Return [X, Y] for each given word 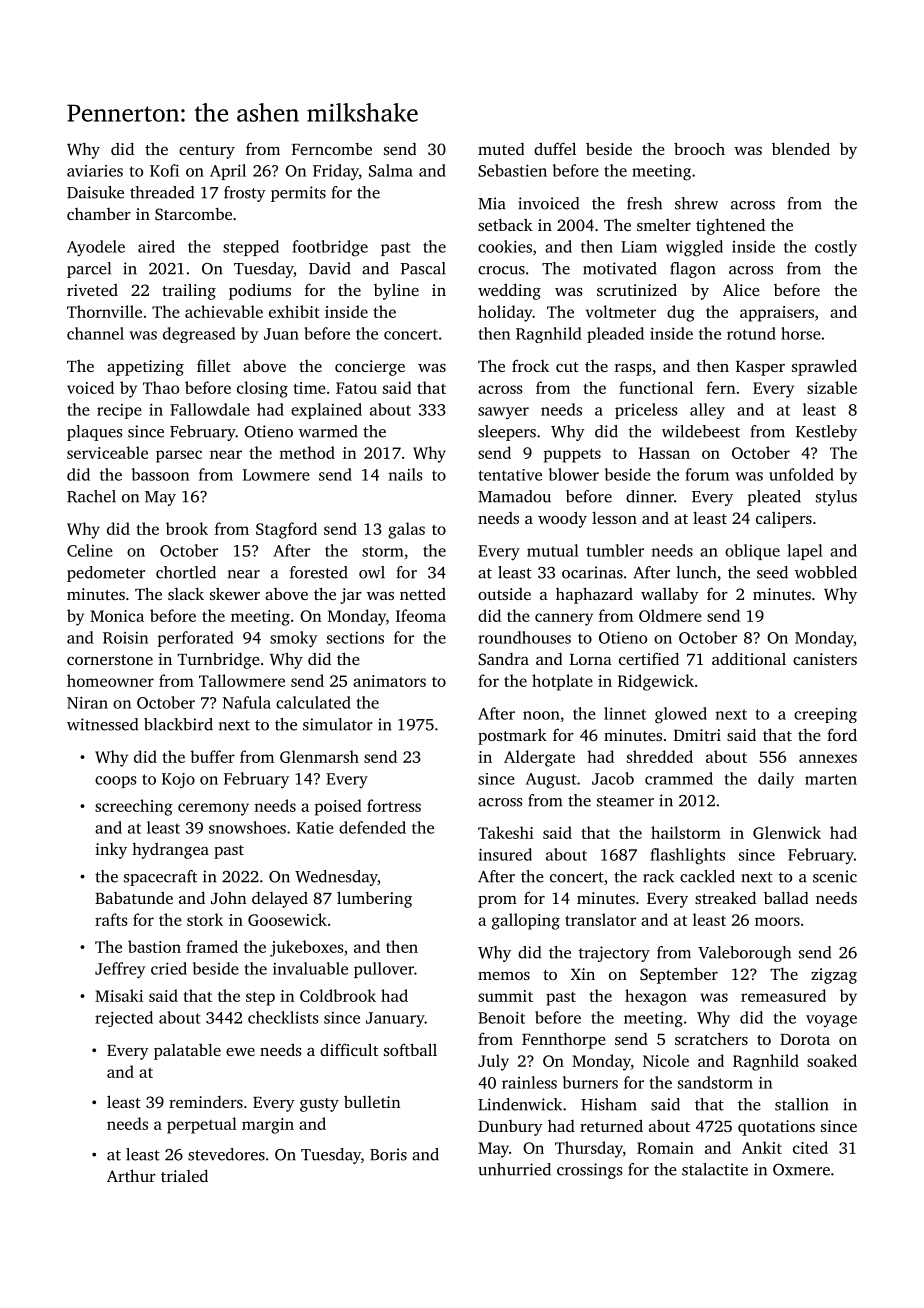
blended [801, 148]
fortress [394, 805]
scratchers [711, 1039]
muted [501, 149]
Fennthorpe [564, 1041]
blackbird [178, 724]
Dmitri [697, 735]
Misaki [119, 995]
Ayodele [96, 248]
